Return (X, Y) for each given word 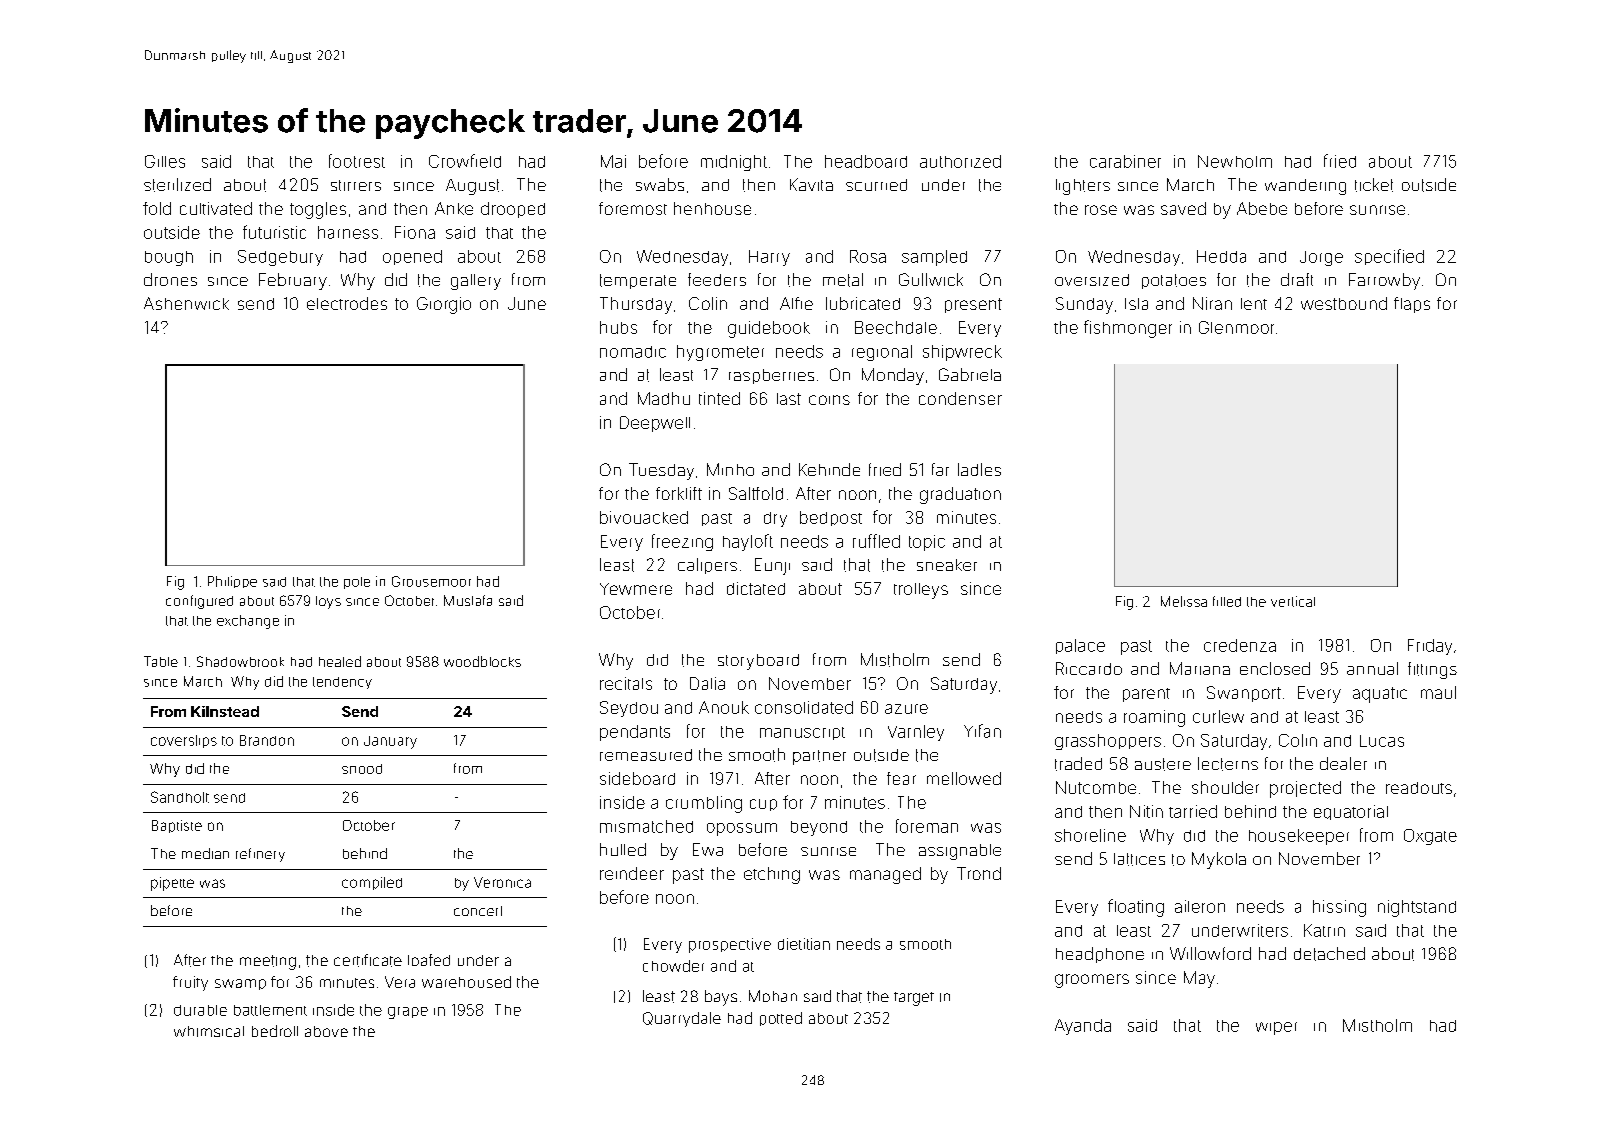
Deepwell (655, 424)
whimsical (209, 1031)
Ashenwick (186, 303)
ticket (1374, 185)
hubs (618, 327)
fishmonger (1128, 329)
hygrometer (720, 353)
